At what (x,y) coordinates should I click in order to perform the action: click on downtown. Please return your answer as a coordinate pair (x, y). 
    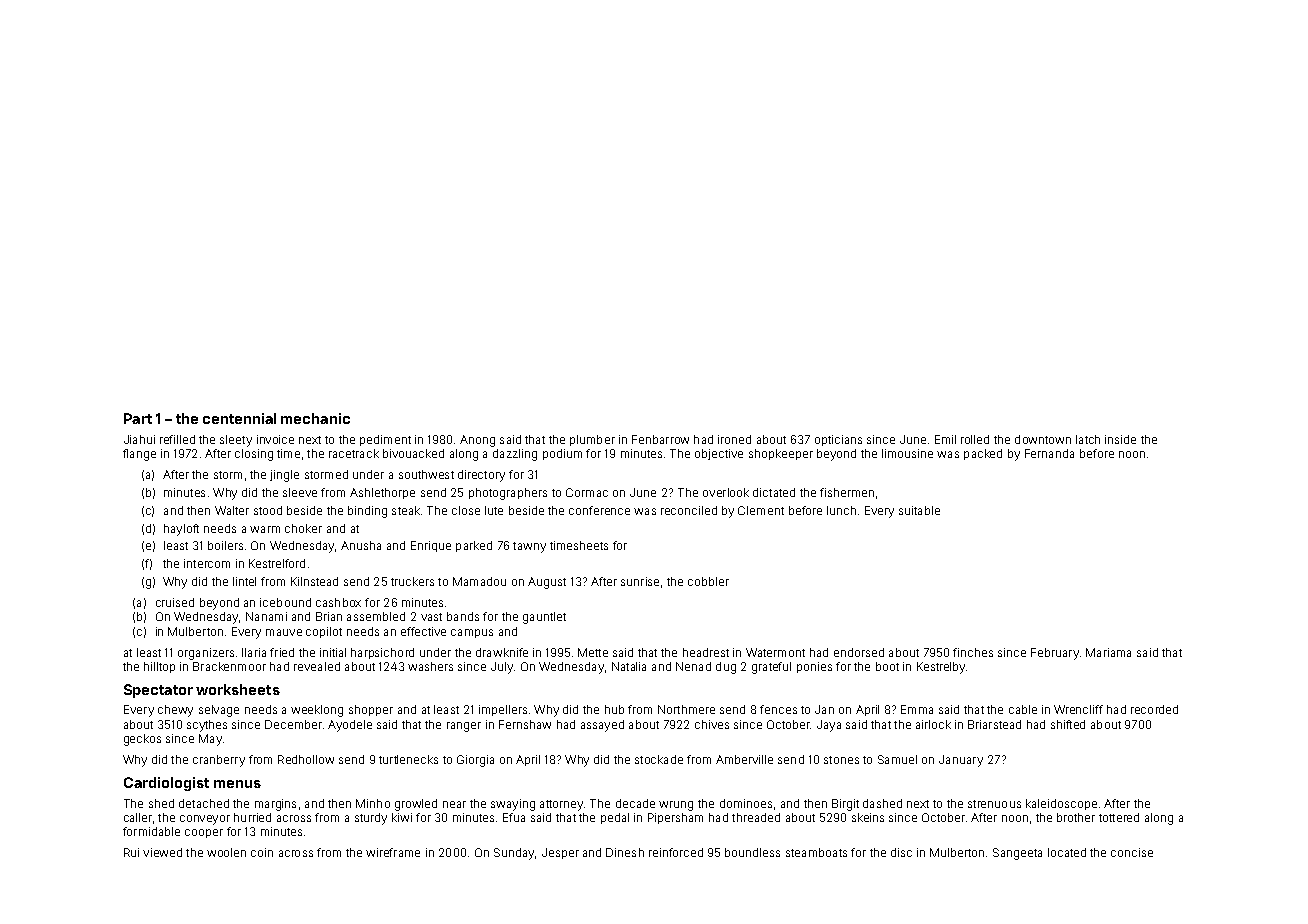
    Looking at the image, I should click on (1043, 439).
